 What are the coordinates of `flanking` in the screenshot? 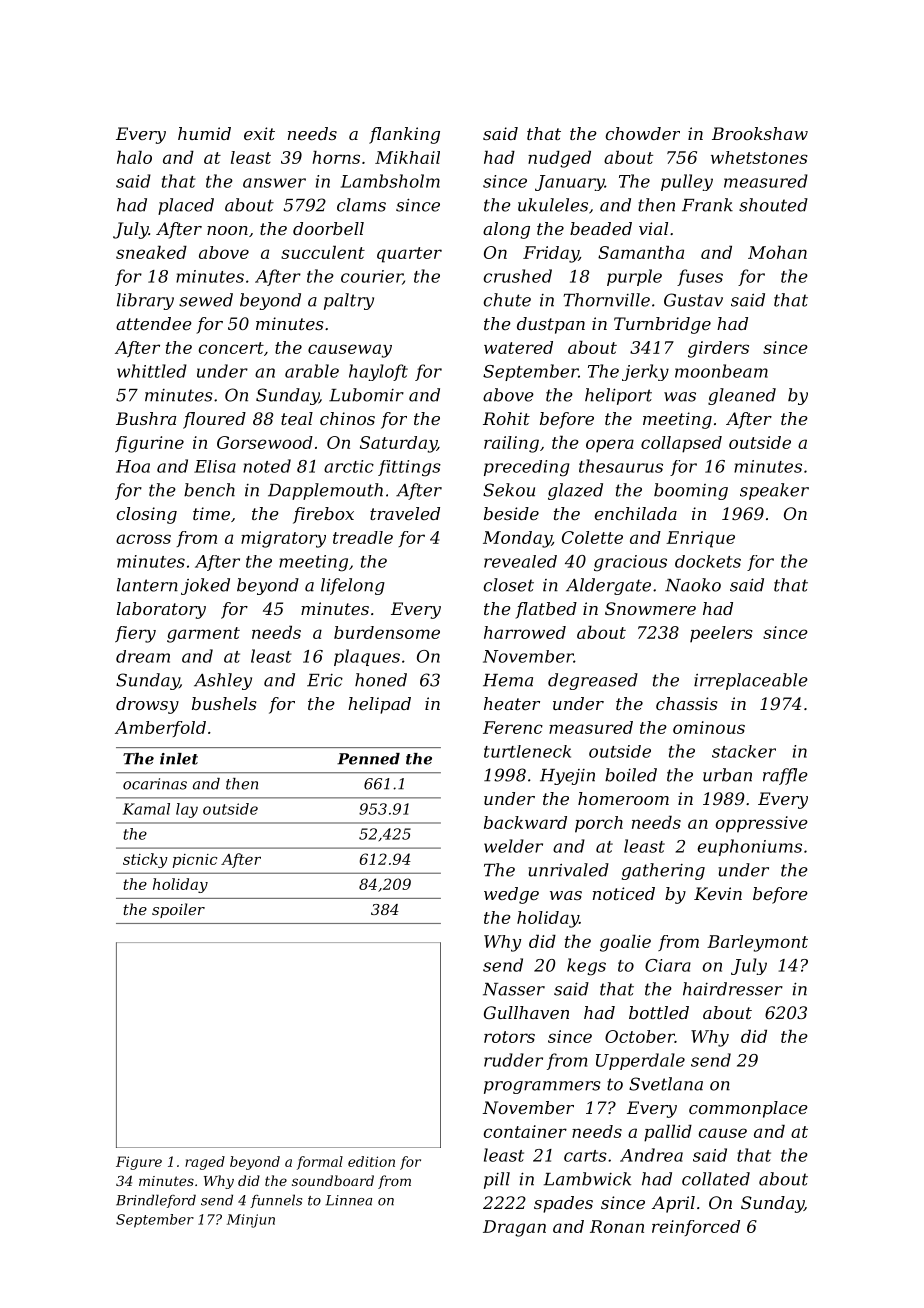 It's located at (404, 135).
